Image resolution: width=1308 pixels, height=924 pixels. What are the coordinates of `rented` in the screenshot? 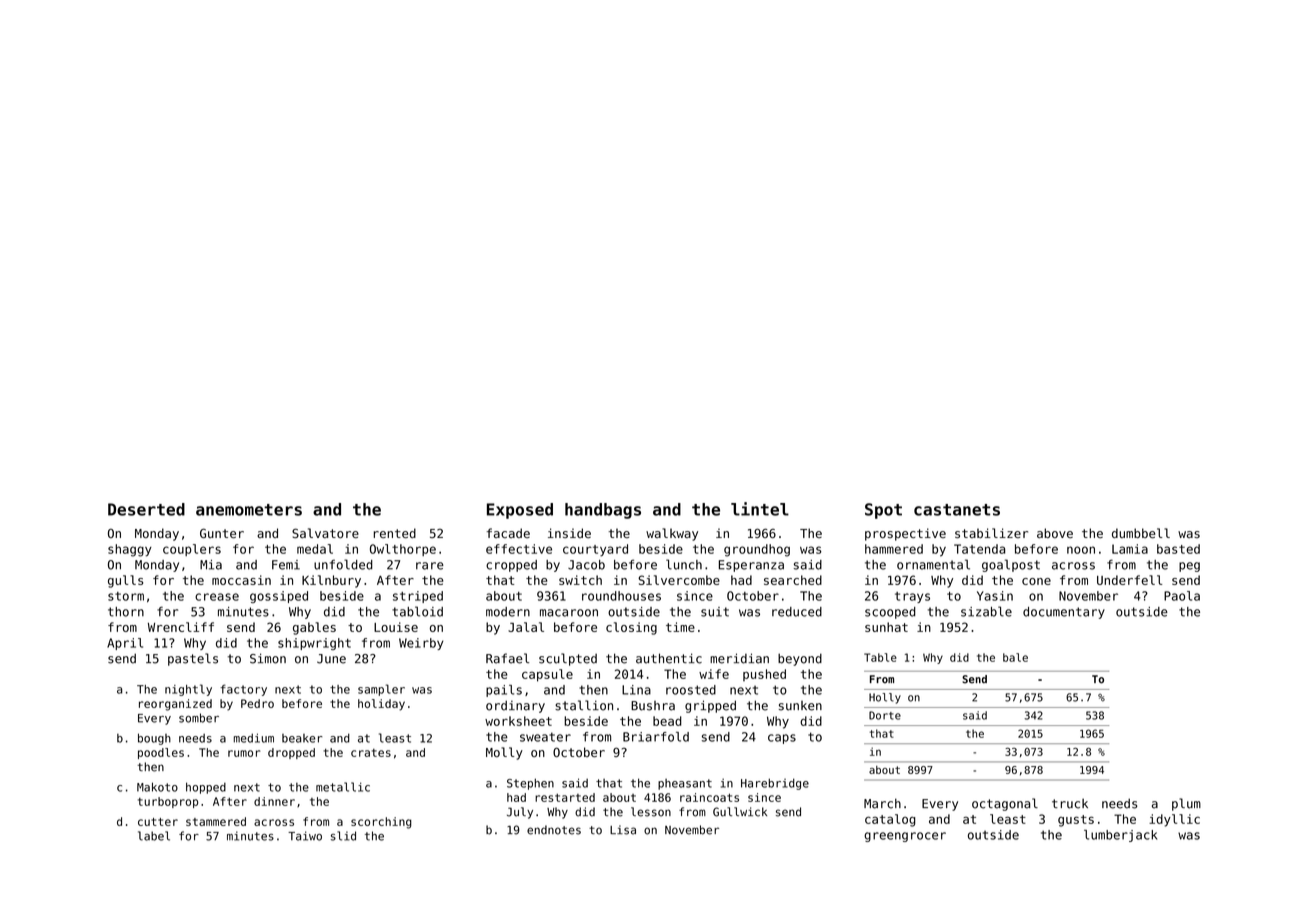 It's located at (395, 533).
